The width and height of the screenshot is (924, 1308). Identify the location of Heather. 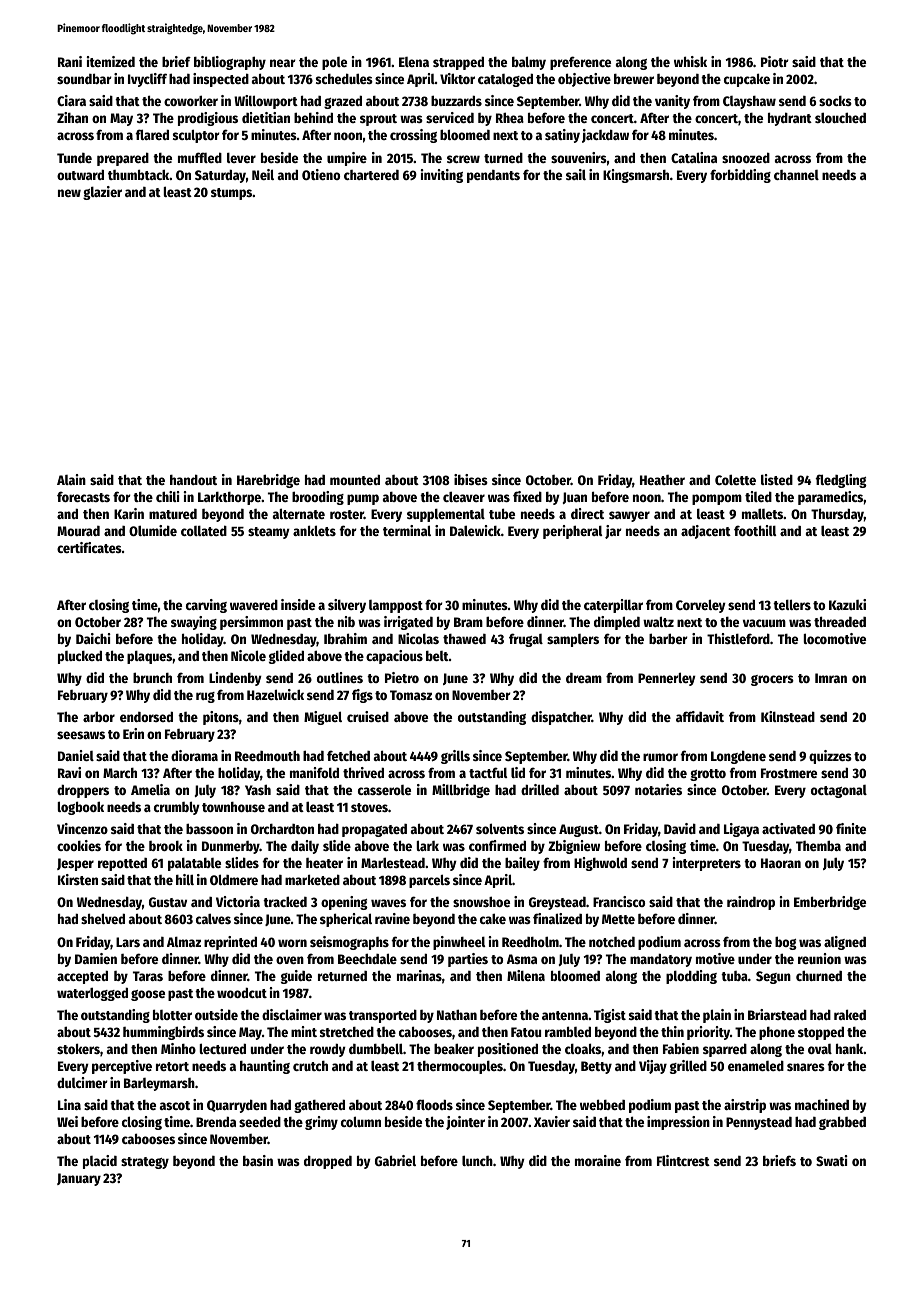
(662, 480).
